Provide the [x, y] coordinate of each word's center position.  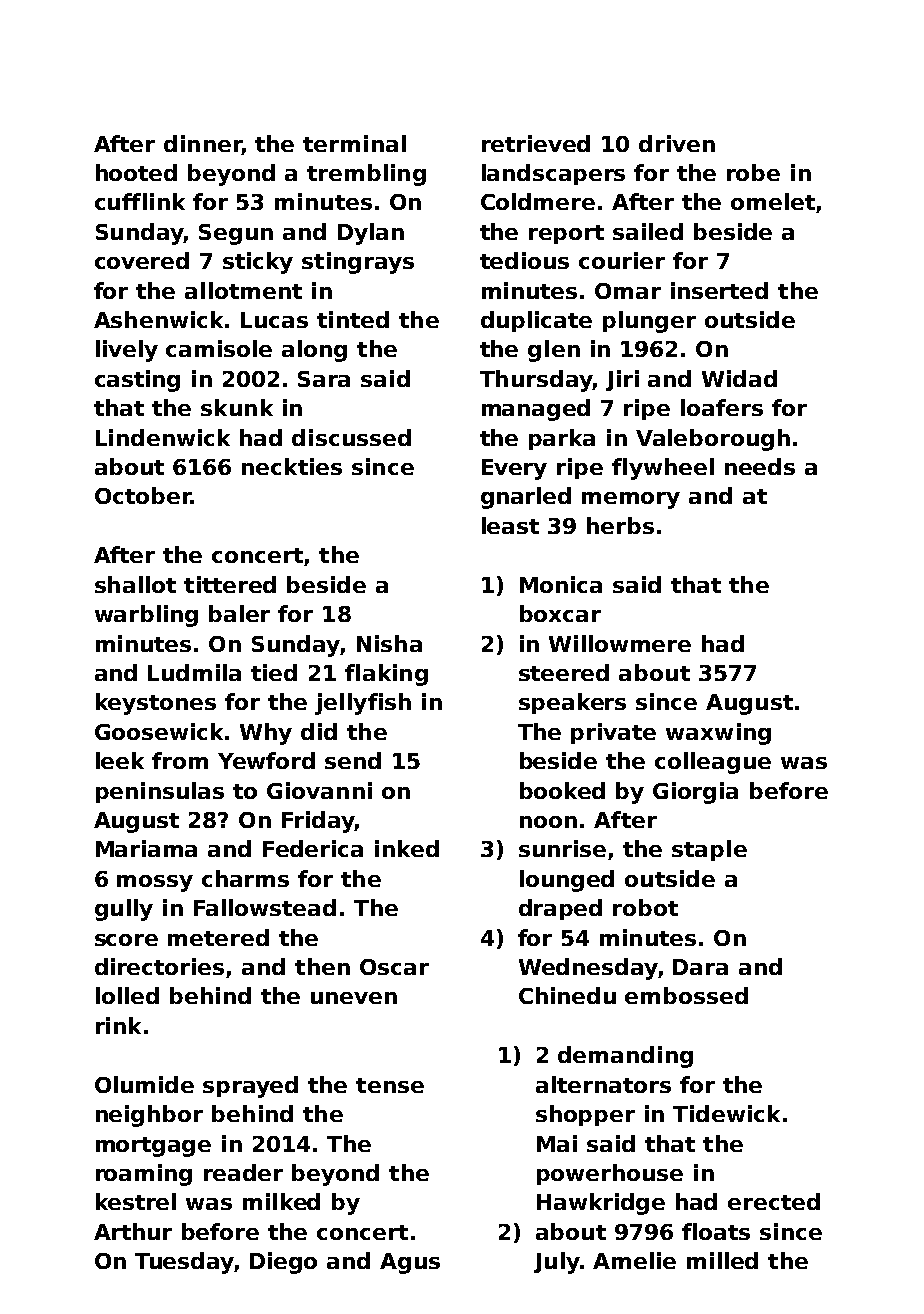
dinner [203, 143]
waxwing [718, 734]
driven [677, 143]
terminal [354, 143]
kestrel [136, 1201]
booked [562, 790]
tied [274, 672]
